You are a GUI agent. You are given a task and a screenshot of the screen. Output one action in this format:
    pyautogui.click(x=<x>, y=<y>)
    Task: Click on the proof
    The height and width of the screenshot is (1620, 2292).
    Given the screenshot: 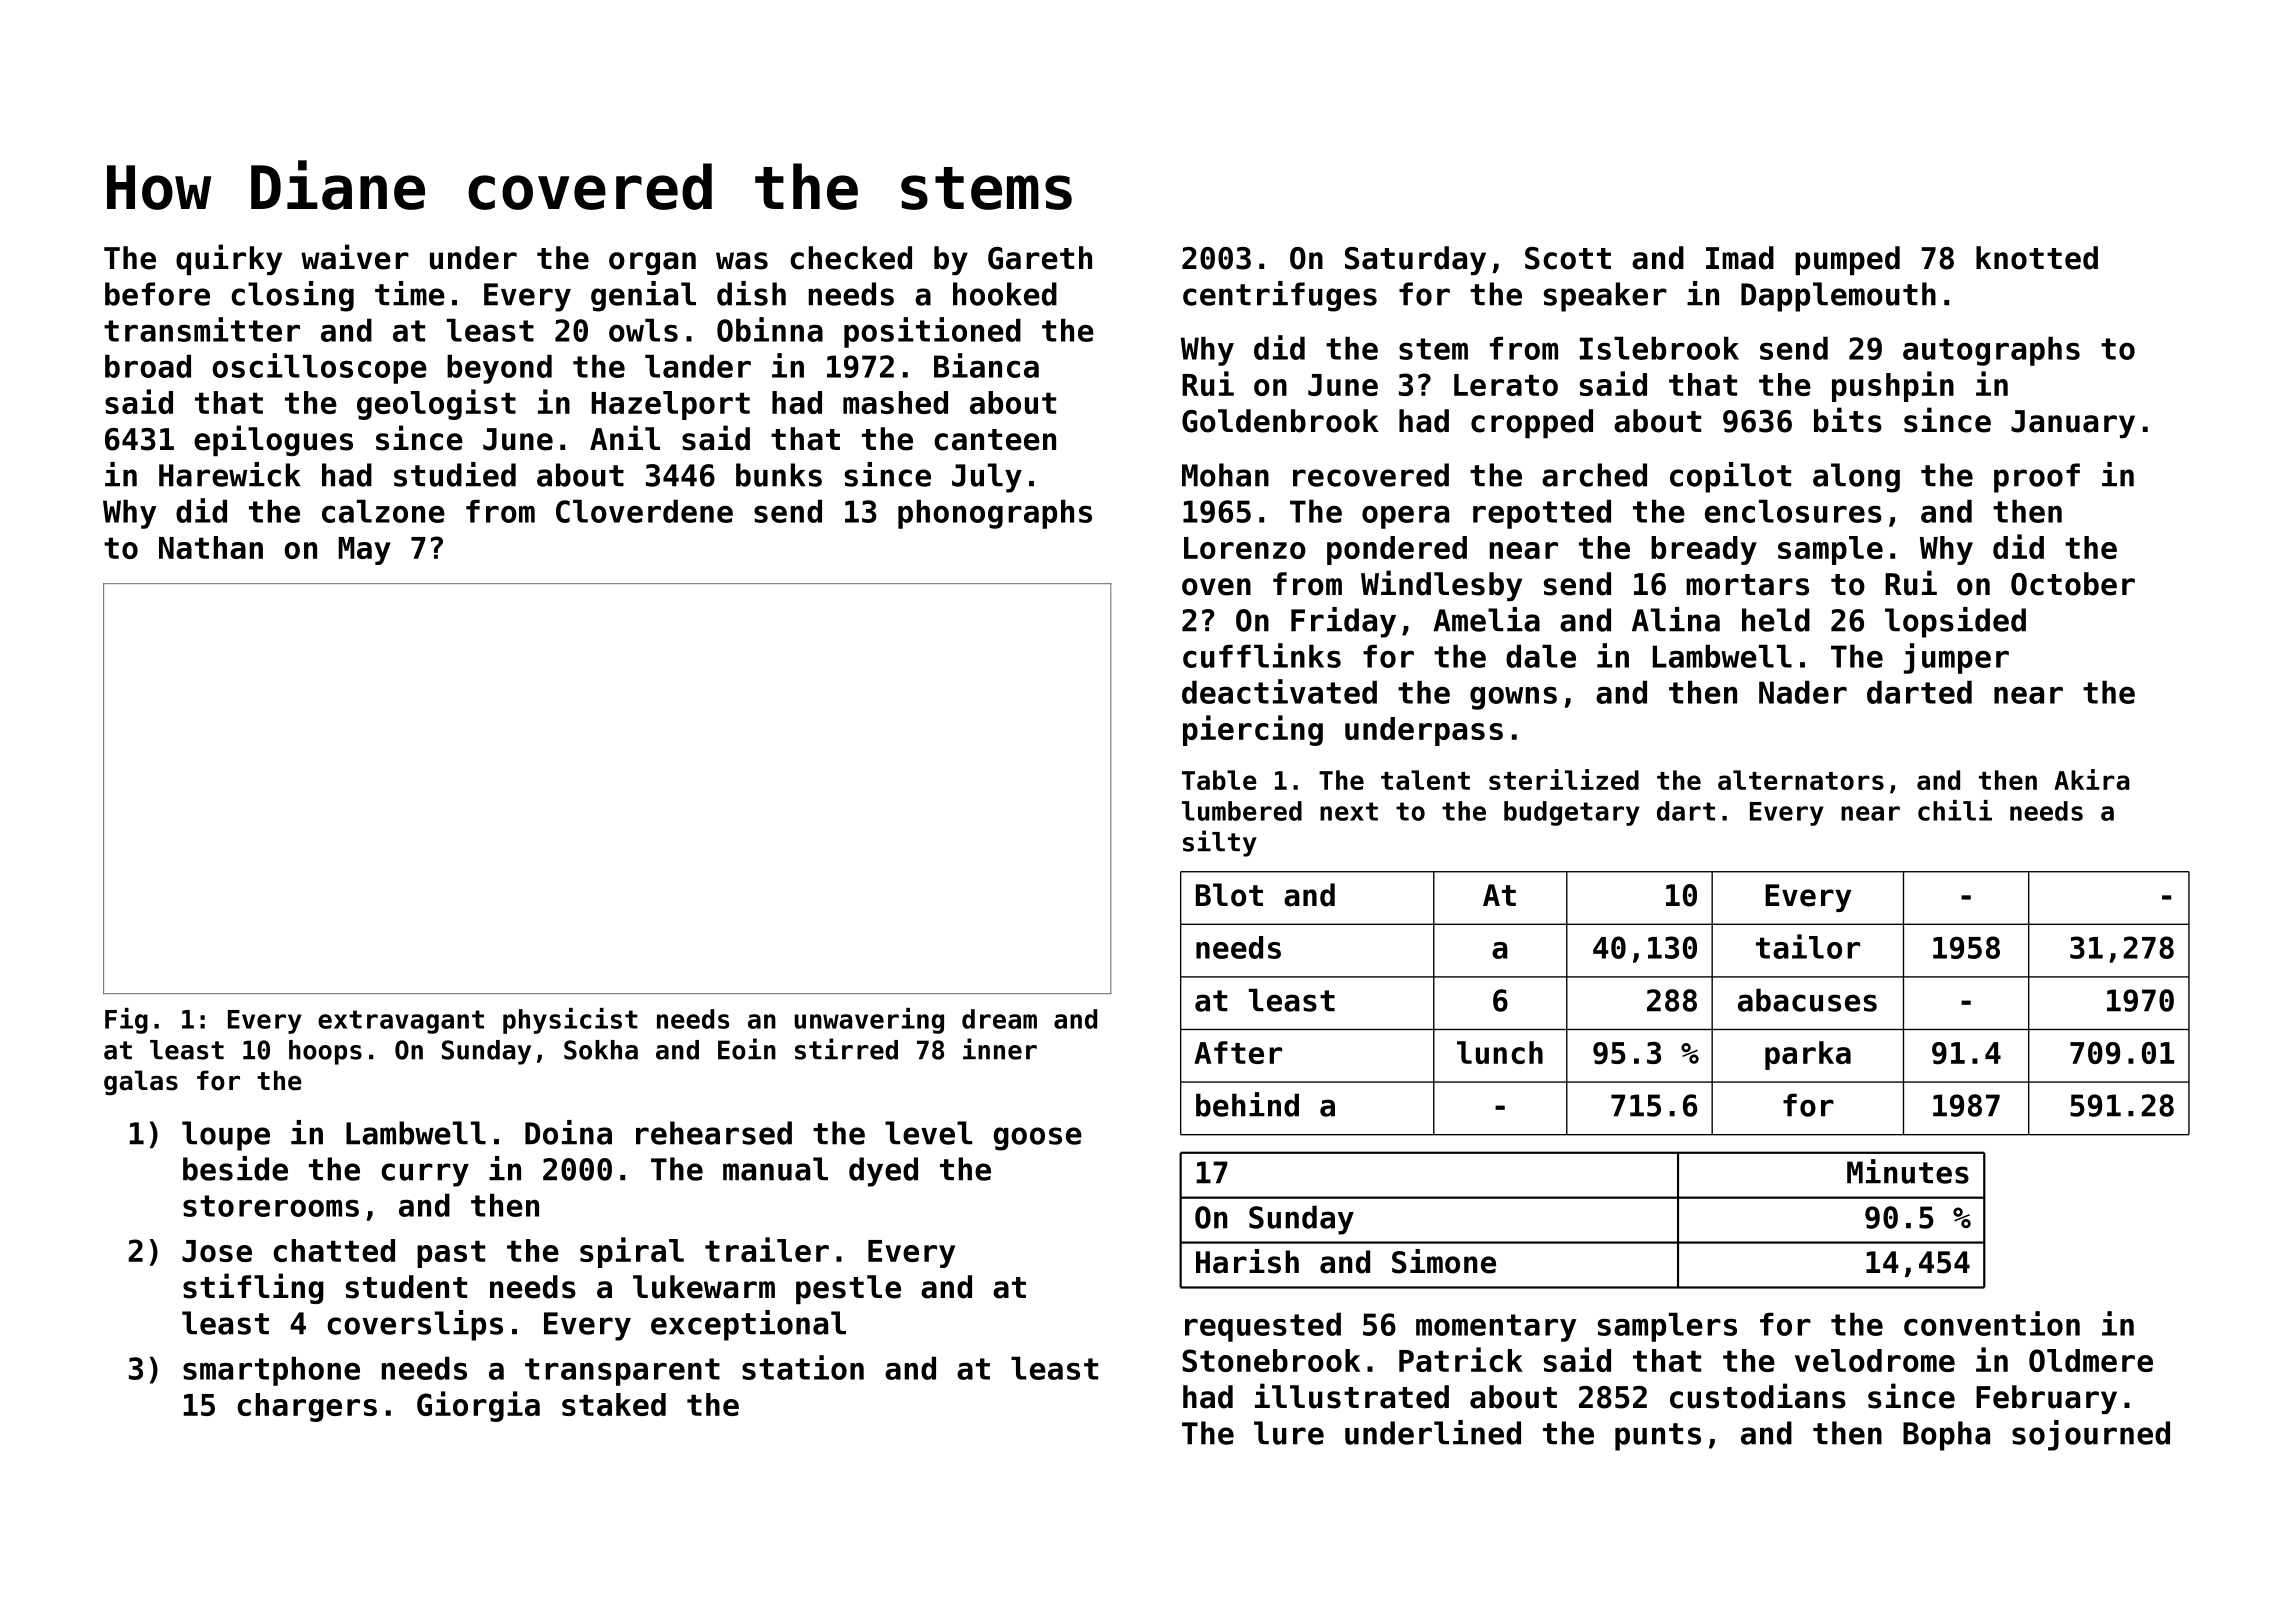 What is the action you would take?
    pyautogui.click(x=2037, y=478)
